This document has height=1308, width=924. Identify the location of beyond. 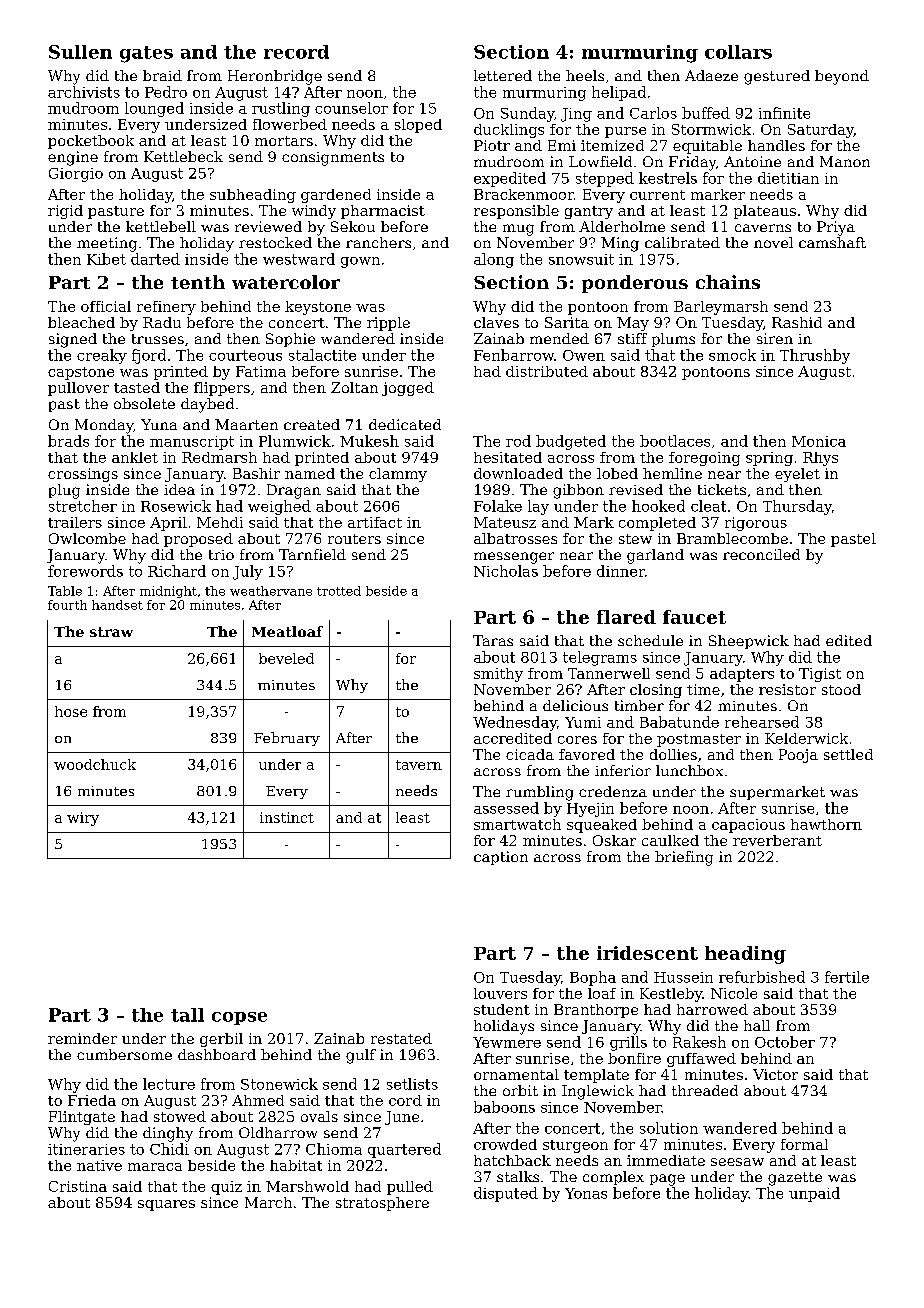
(842, 77).
